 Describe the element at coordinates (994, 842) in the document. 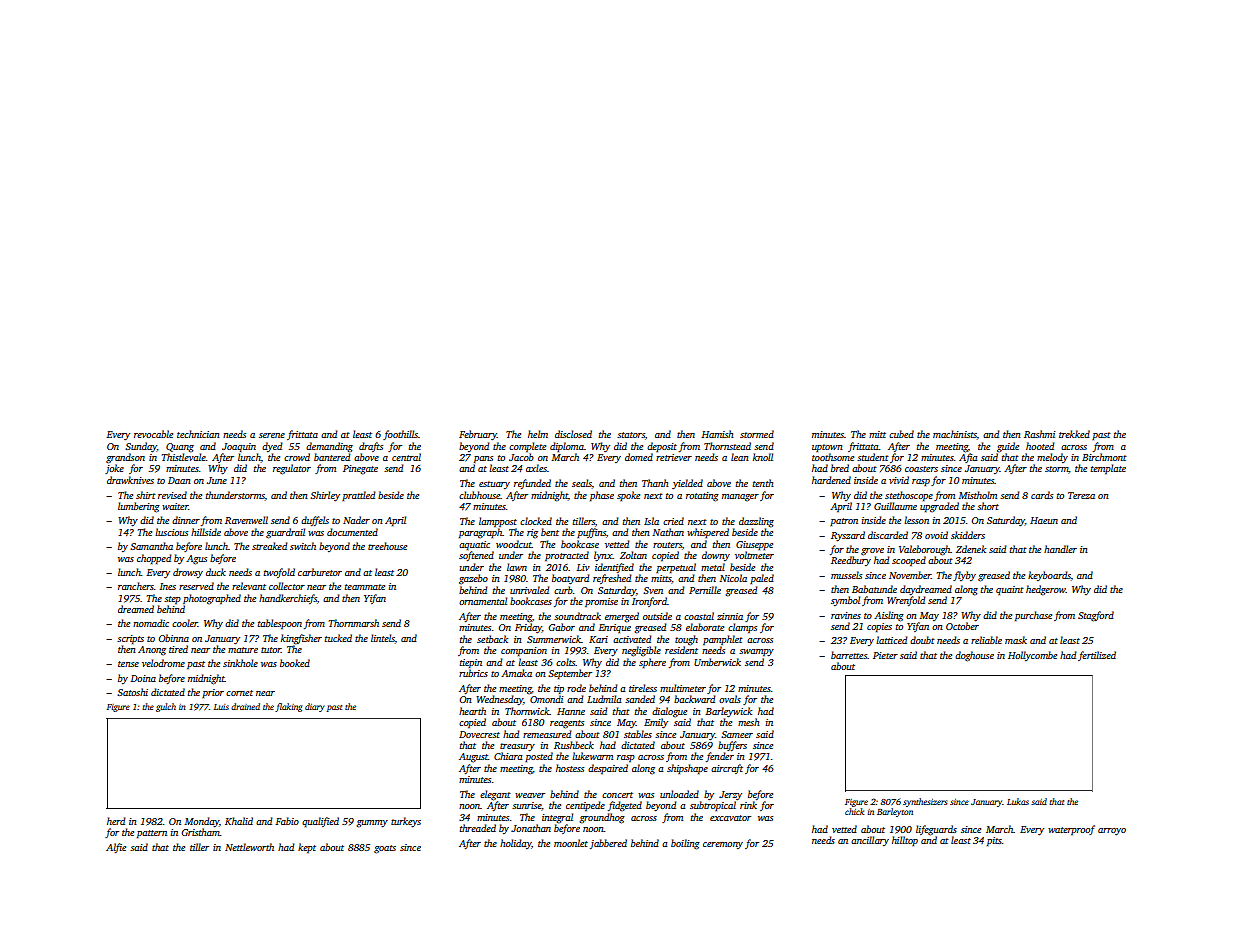

I see `pits` at that location.
